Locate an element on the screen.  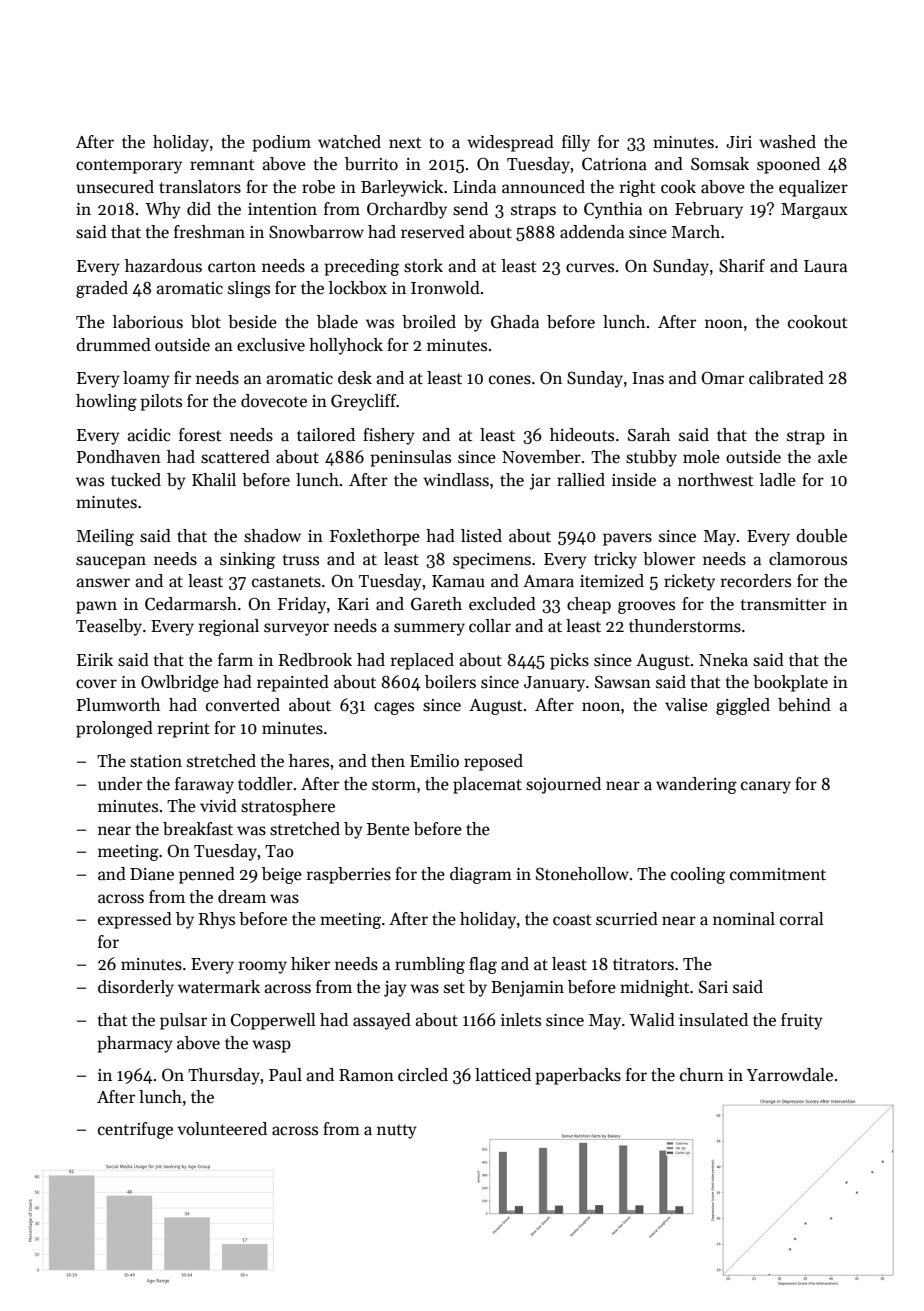
filly is located at coordinates (576, 143).
